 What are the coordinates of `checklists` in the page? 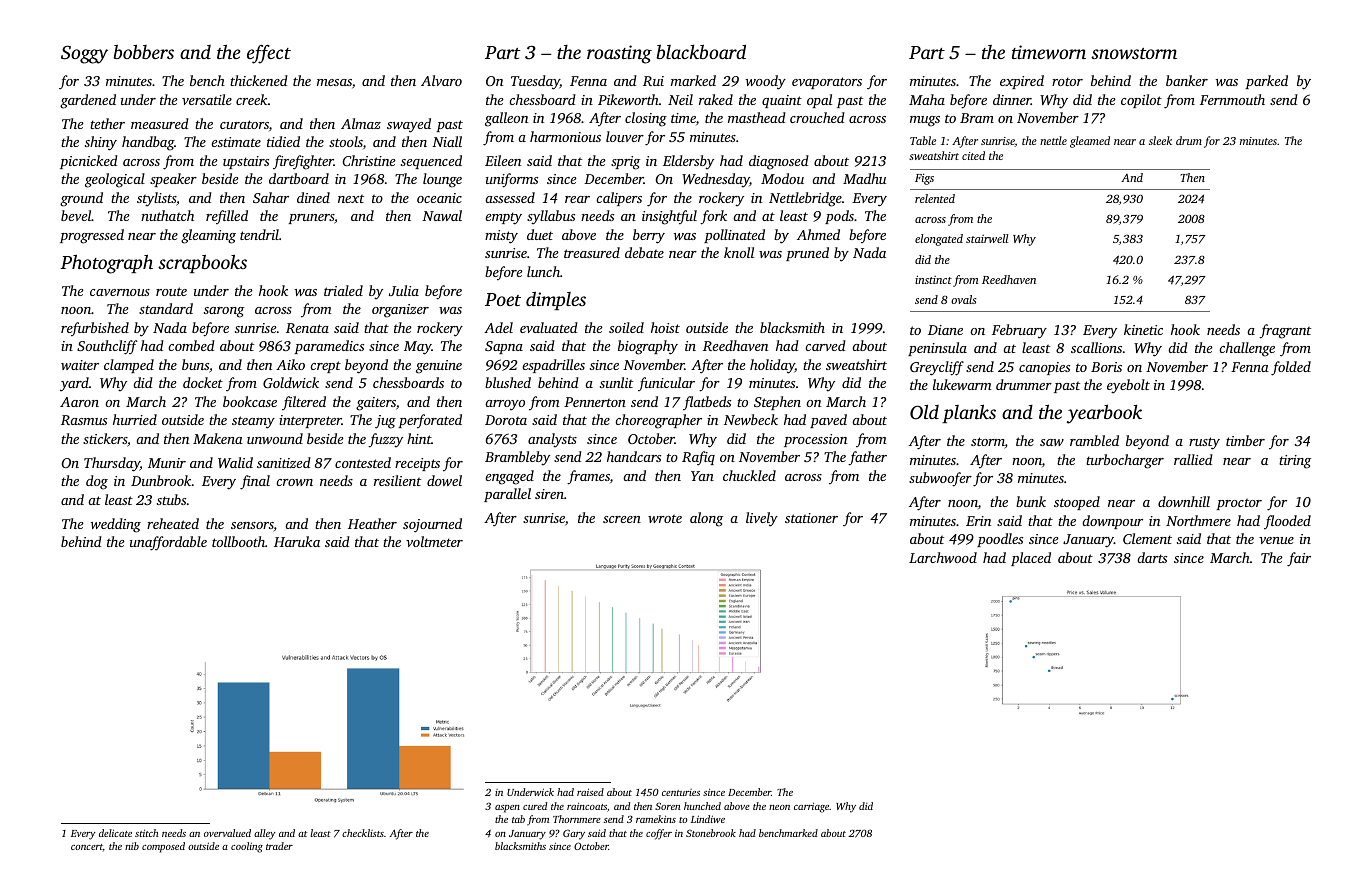 It's located at (363, 833).
